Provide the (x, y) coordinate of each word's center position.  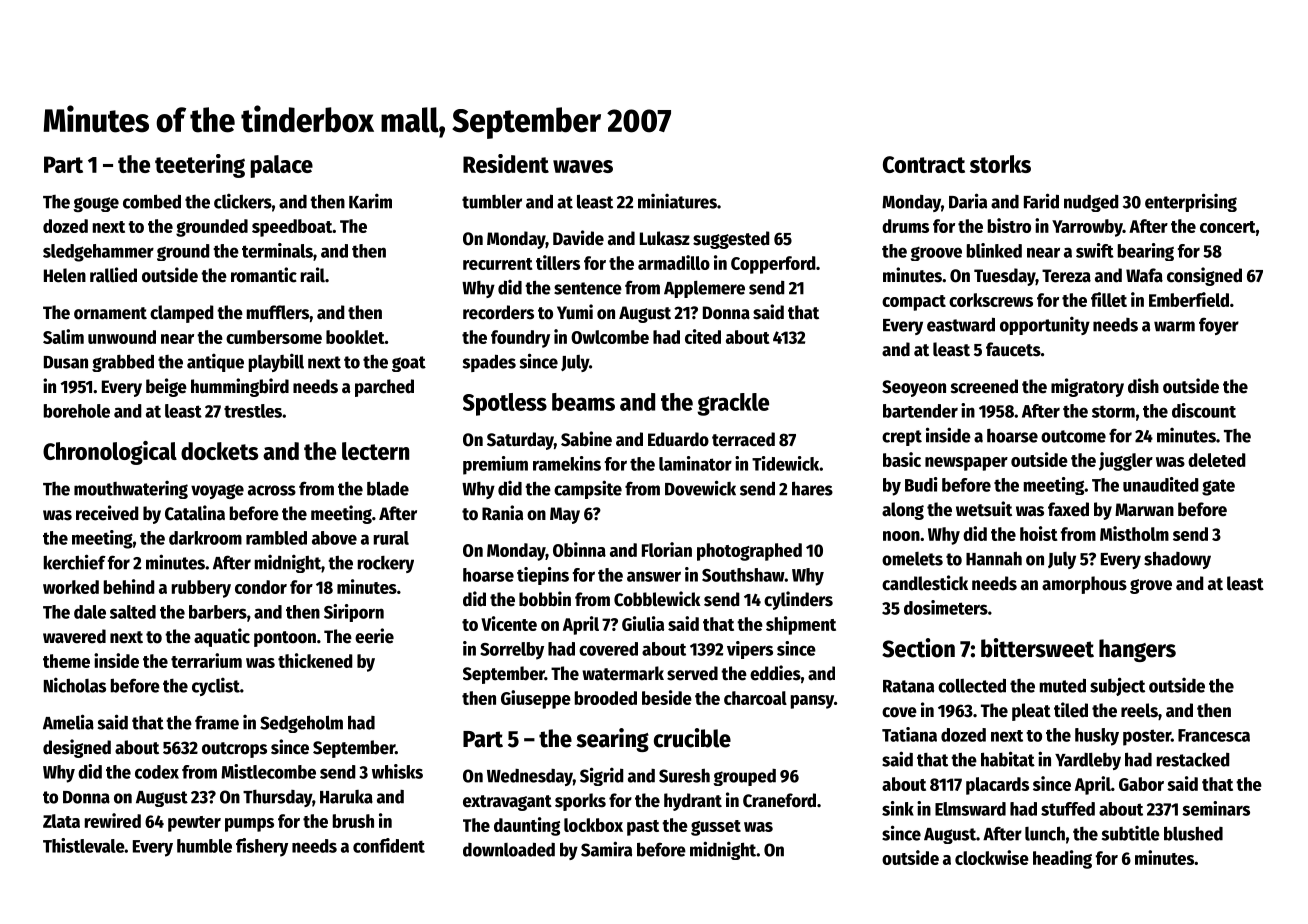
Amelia (68, 722)
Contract (924, 164)
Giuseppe (536, 699)
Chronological (110, 453)
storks (1000, 164)
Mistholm (1134, 533)
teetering (200, 166)
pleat (1031, 712)
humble (204, 846)
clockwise (992, 857)
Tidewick (785, 463)
